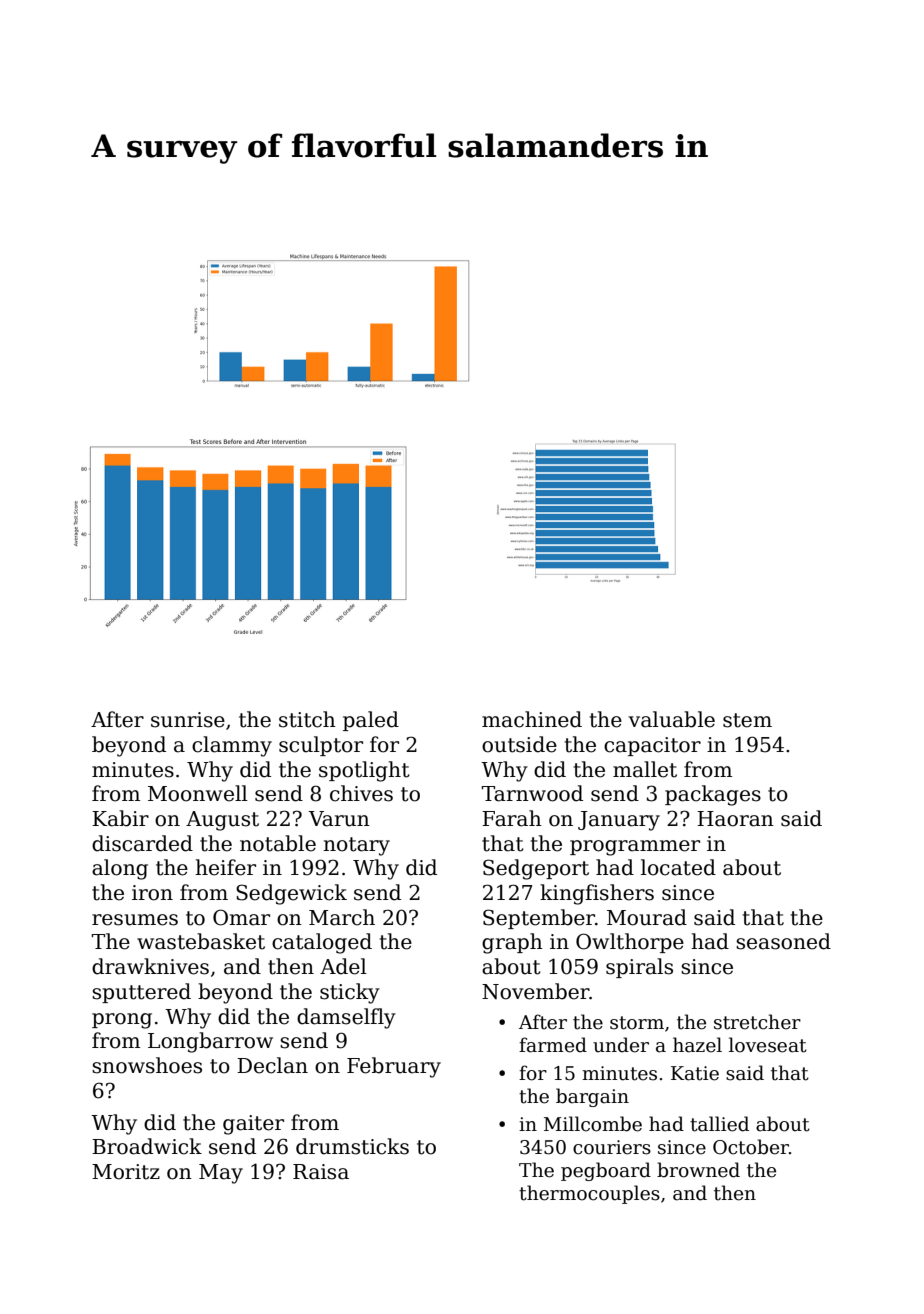 The image size is (924, 1314). Describe the element at coordinates (536, 869) in the document. I see `Sedgeport` at that location.
